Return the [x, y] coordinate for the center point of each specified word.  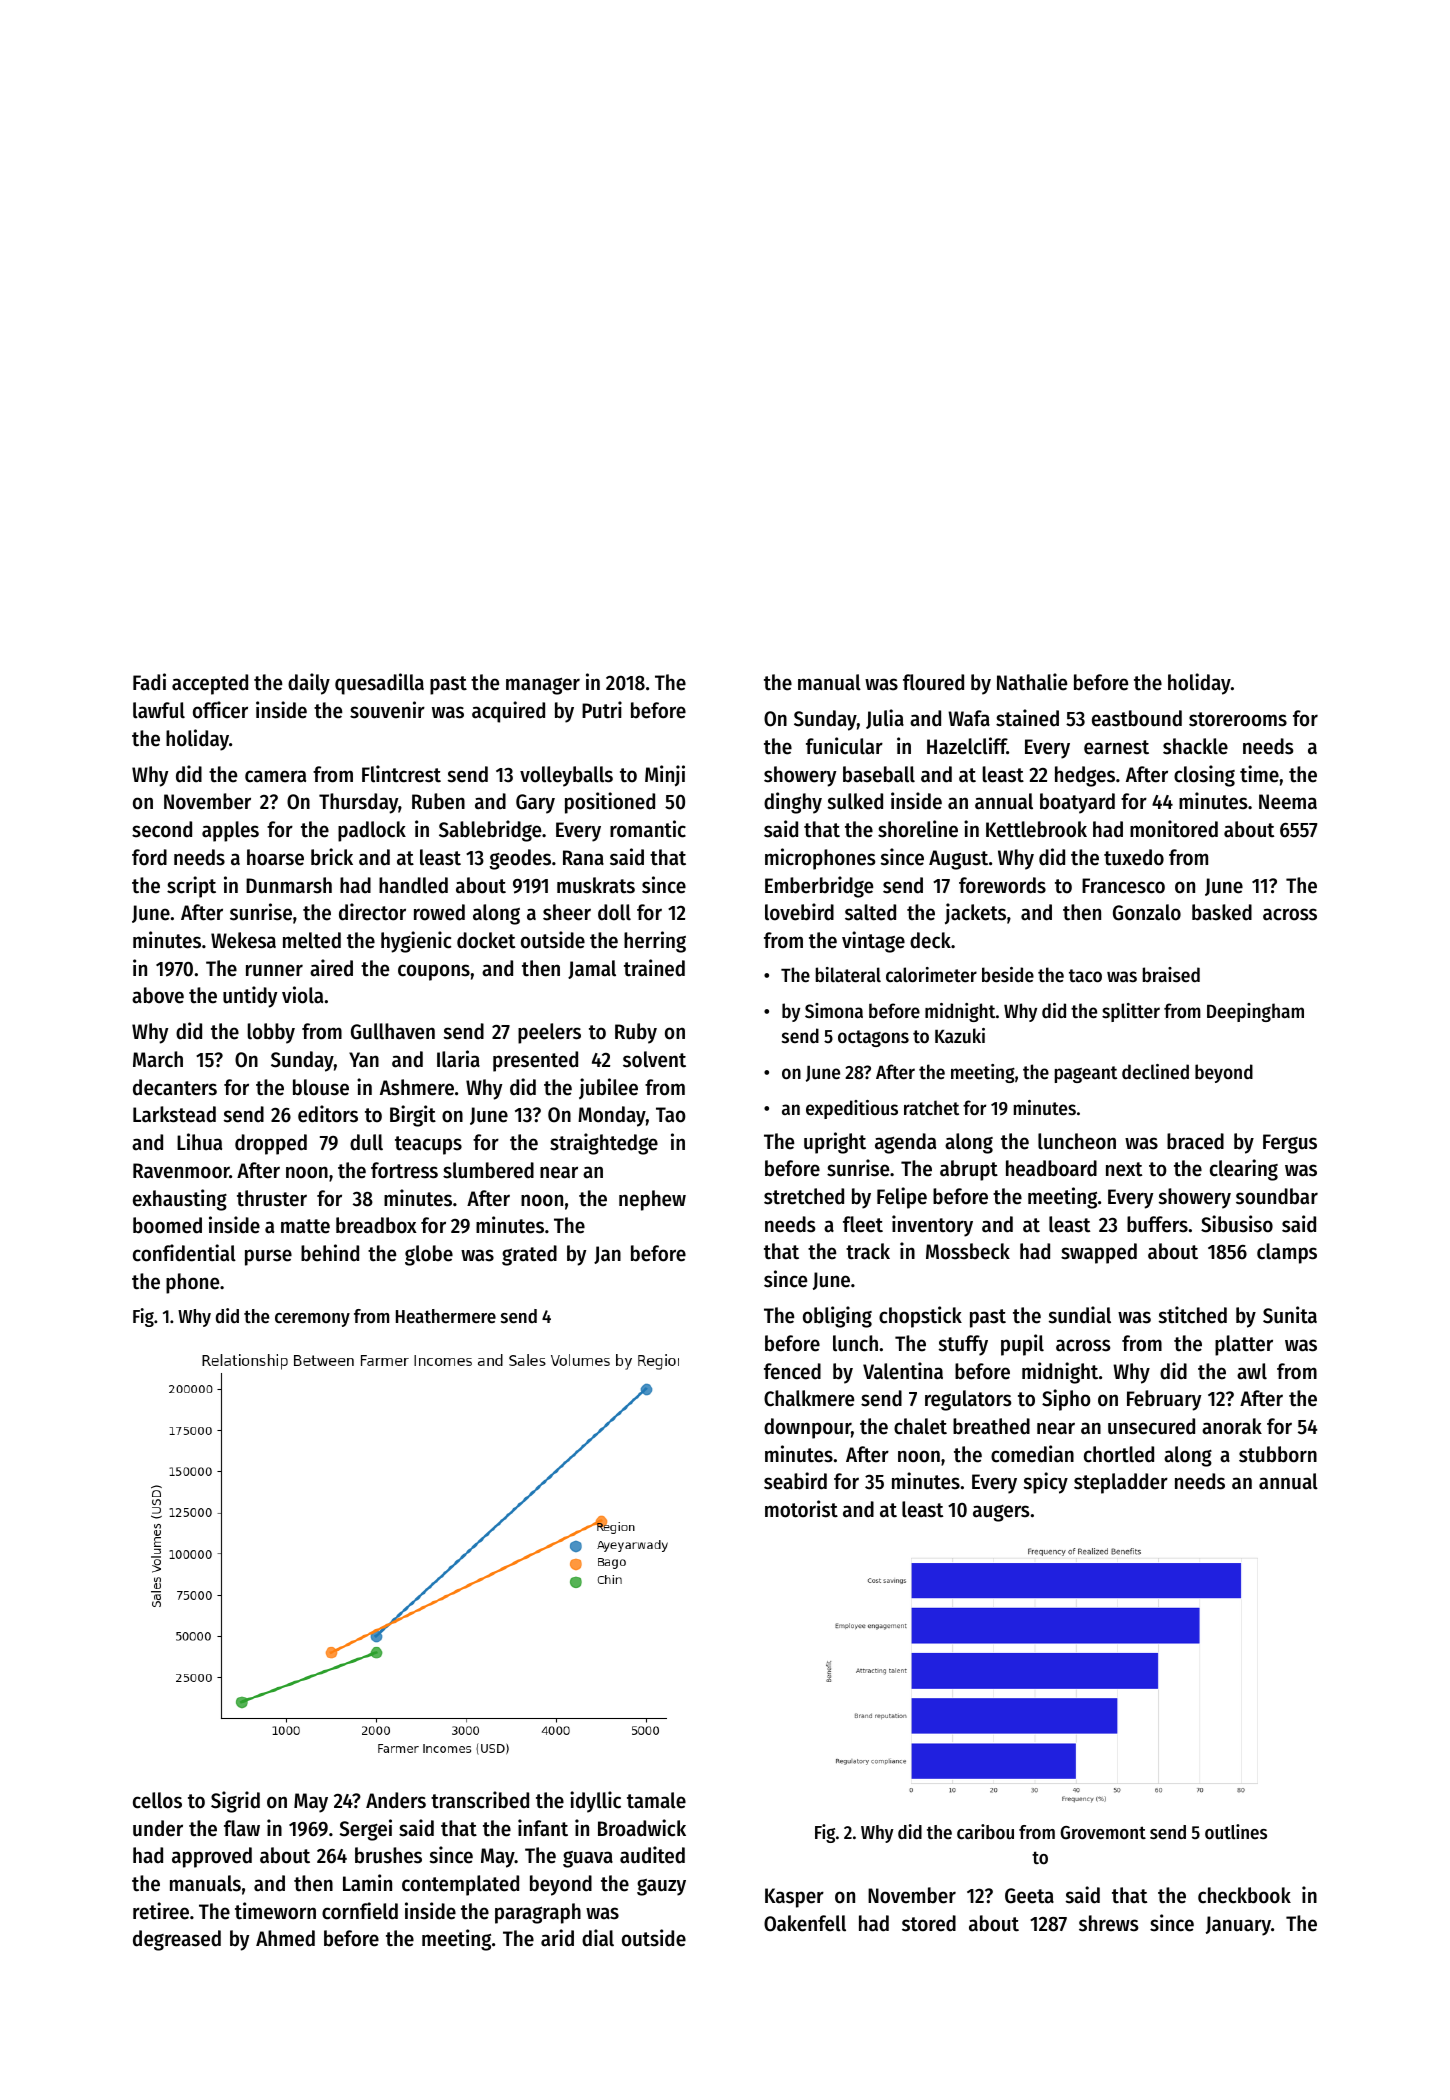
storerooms [1238, 719]
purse [268, 1257]
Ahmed [285, 1938]
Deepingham [1255, 1012]
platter [1244, 1345]
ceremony [312, 1320]
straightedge [604, 1144]
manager [543, 686]
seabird [795, 1481]
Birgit [413, 1116]
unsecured [1151, 1426]
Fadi [149, 682]
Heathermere [446, 1316]
